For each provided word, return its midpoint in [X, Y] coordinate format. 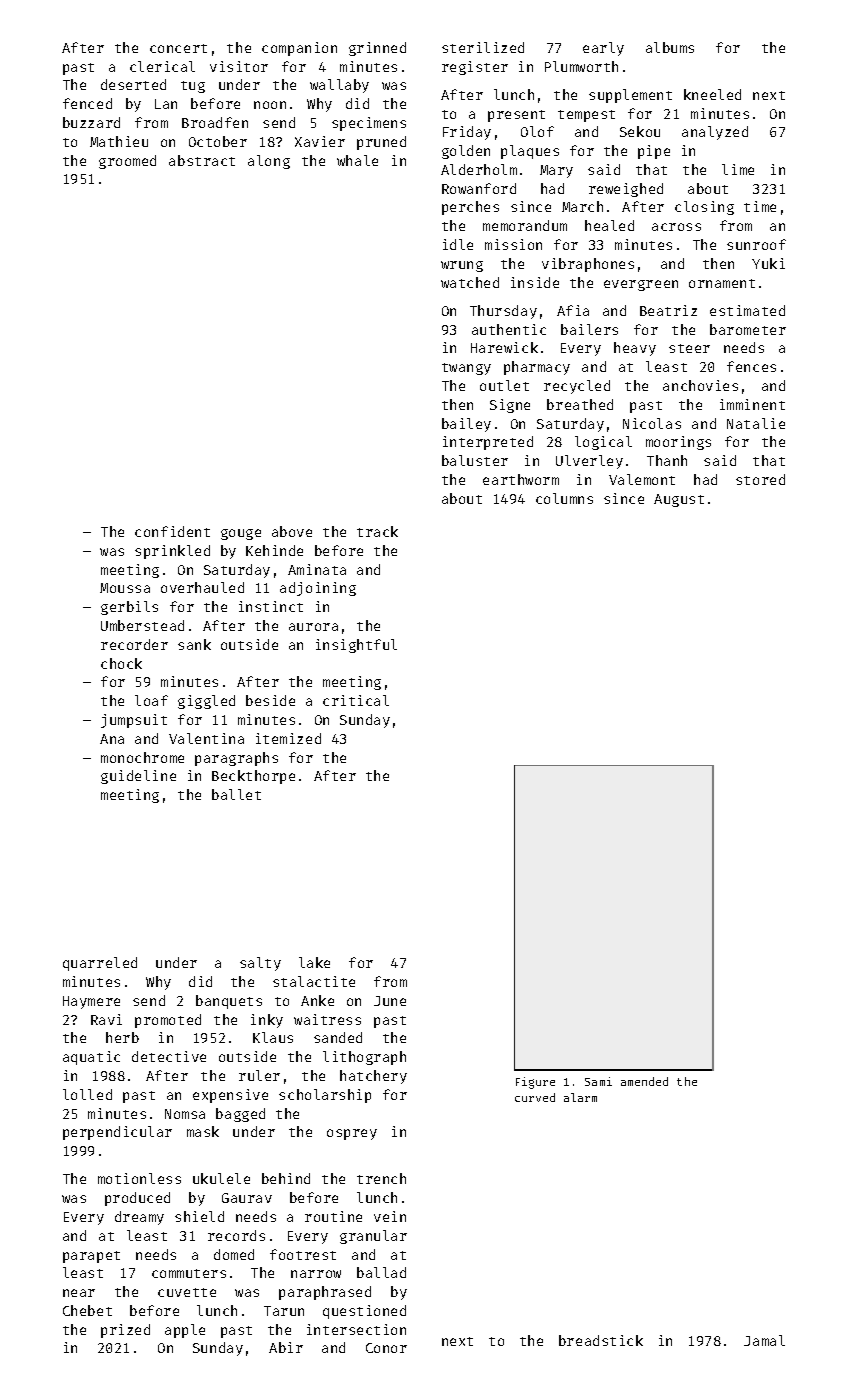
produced [137, 1199]
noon [270, 105]
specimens [369, 124]
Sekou [640, 131]
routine [333, 1216]
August [679, 500]
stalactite [314, 981]
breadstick [601, 1340]
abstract [202, 160]
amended [644, 1081]
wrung [462, 266]
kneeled [712, 94]
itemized [288, 738]
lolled [87, 1094]
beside [270, 700]
